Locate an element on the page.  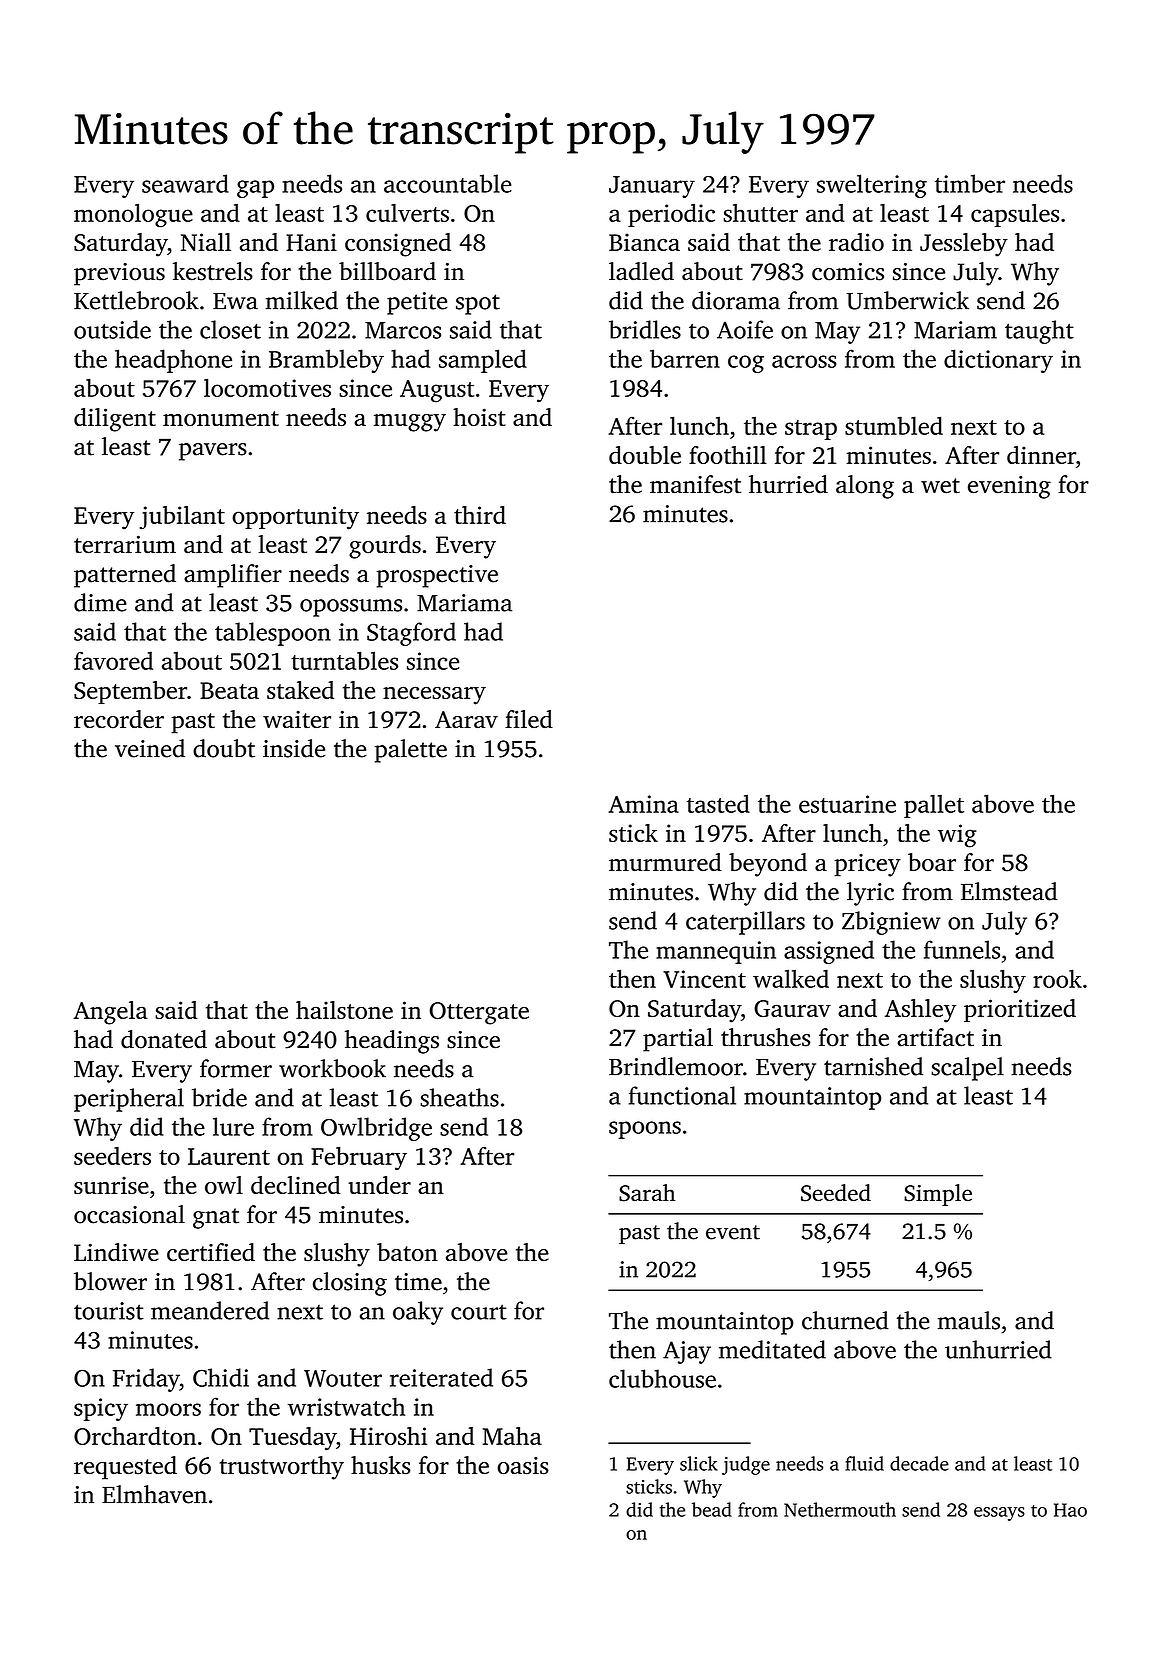
evening is located at coordinates (1009, 487).
